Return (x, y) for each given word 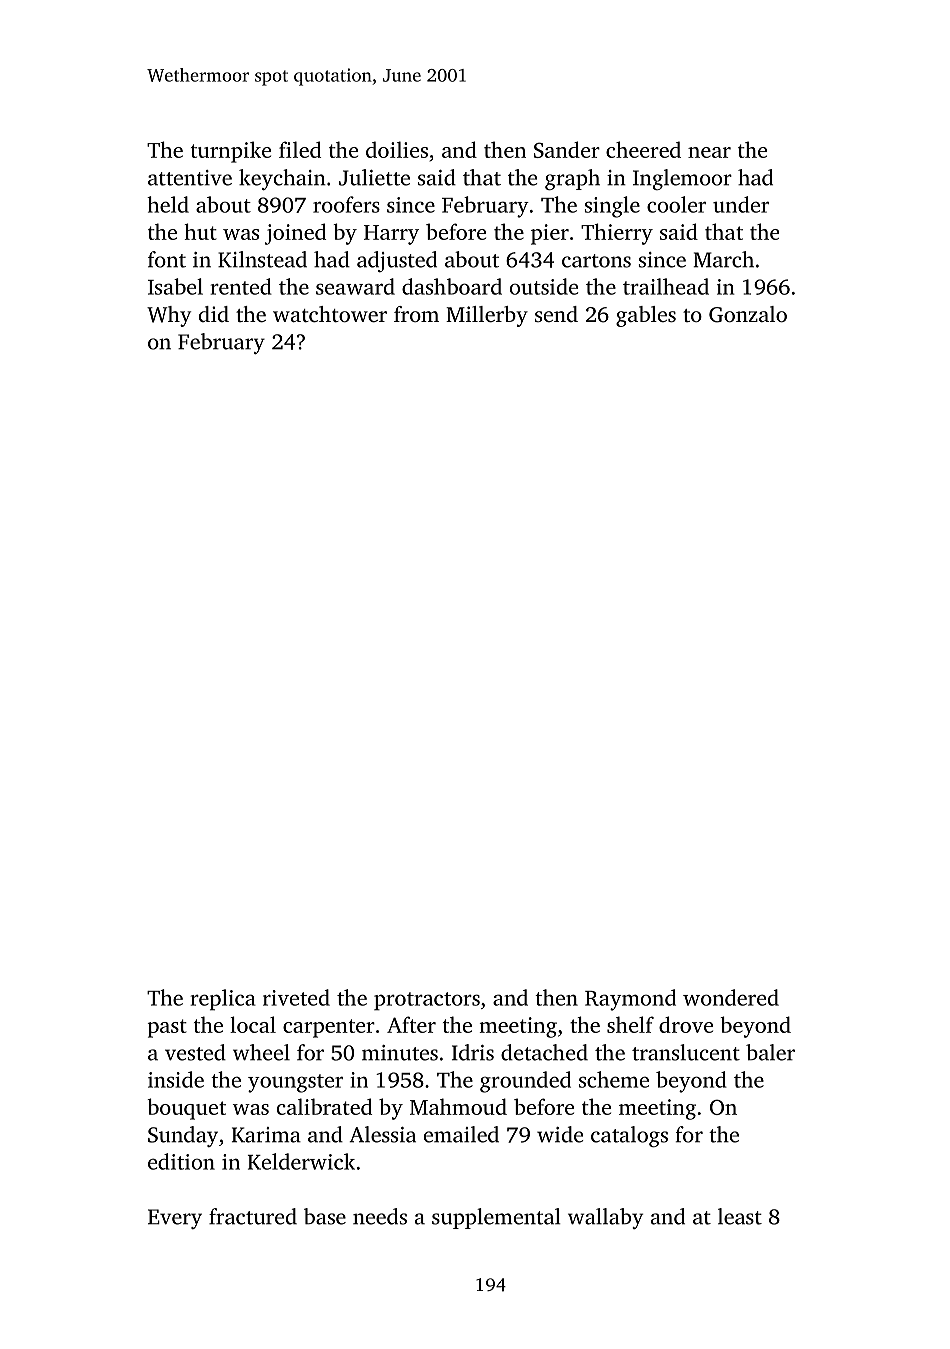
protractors (427, 1001)
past (167, 1028)
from (416, 314)
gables (646, 316)
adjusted (397, 261)
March (723, 259)
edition (181, 1161)
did (214, 314)
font (167, 259)
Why (169, 316)
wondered (731, 997)
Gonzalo (748, 314)
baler (770, 1052)
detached (544, 1052)
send (556, 314)
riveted (296, 997)
